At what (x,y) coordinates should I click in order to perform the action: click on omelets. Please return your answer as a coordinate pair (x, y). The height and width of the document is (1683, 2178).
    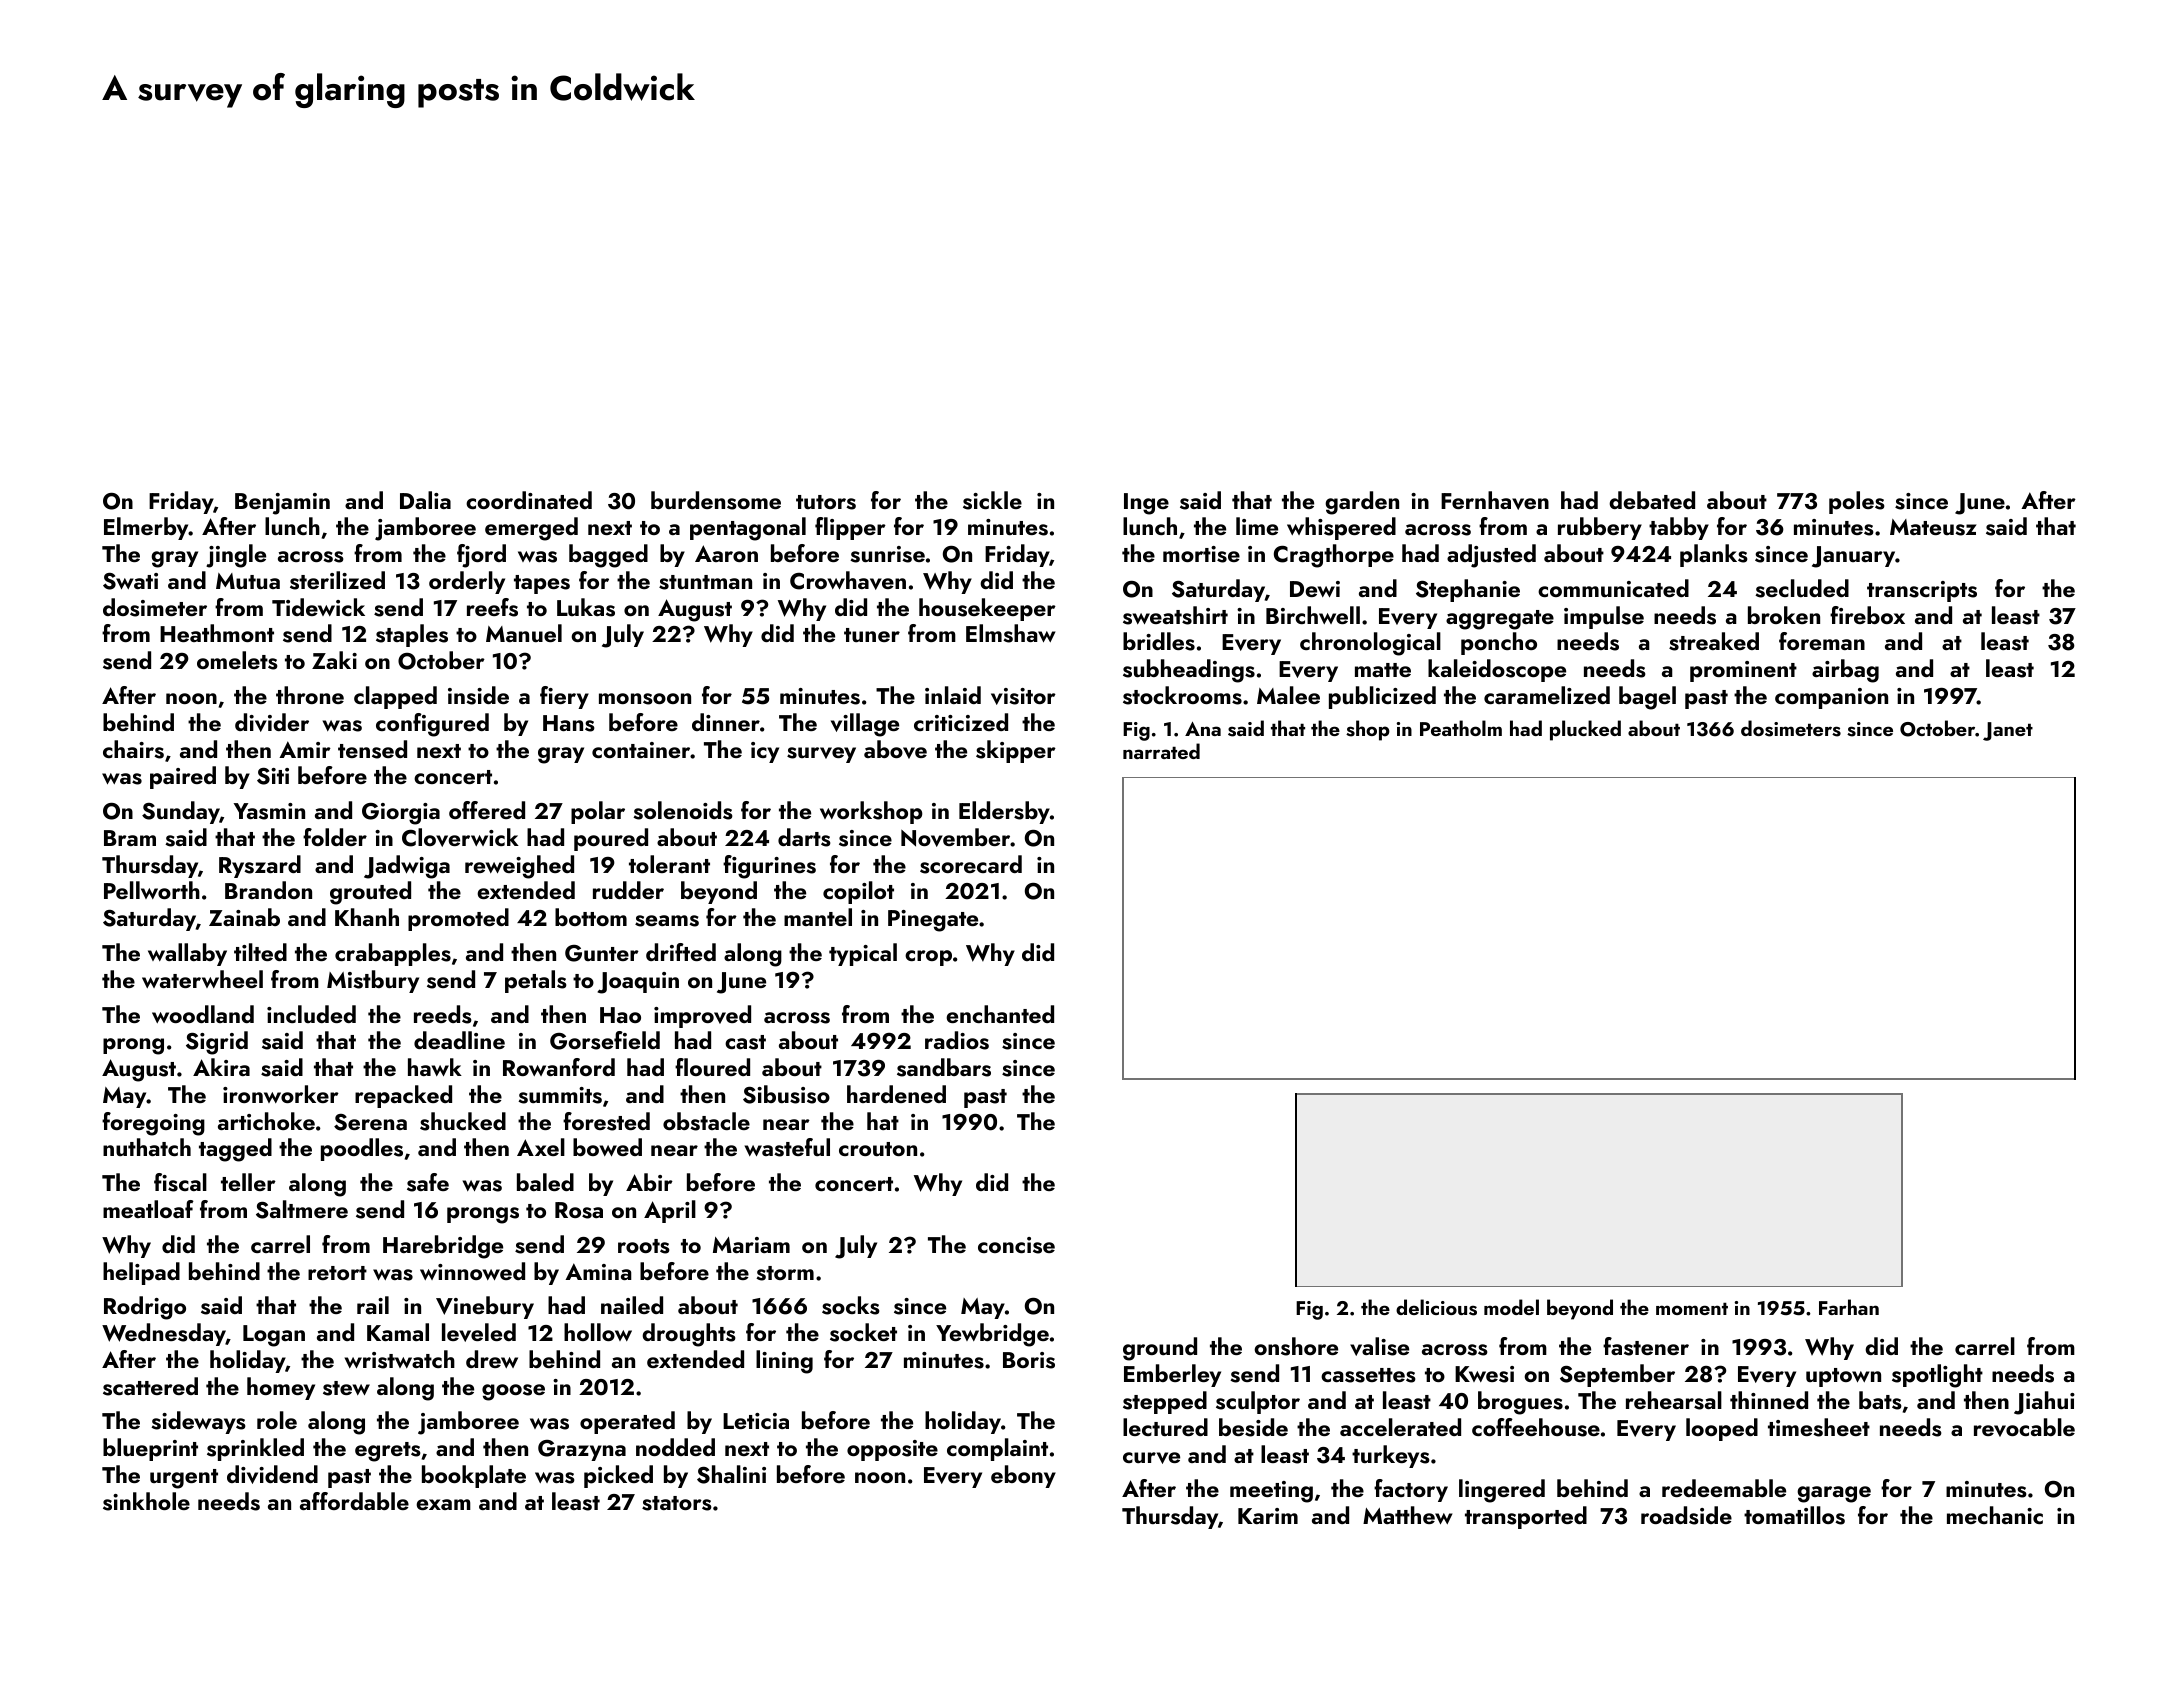
    Looking at the image, I should click on (237, 660).
